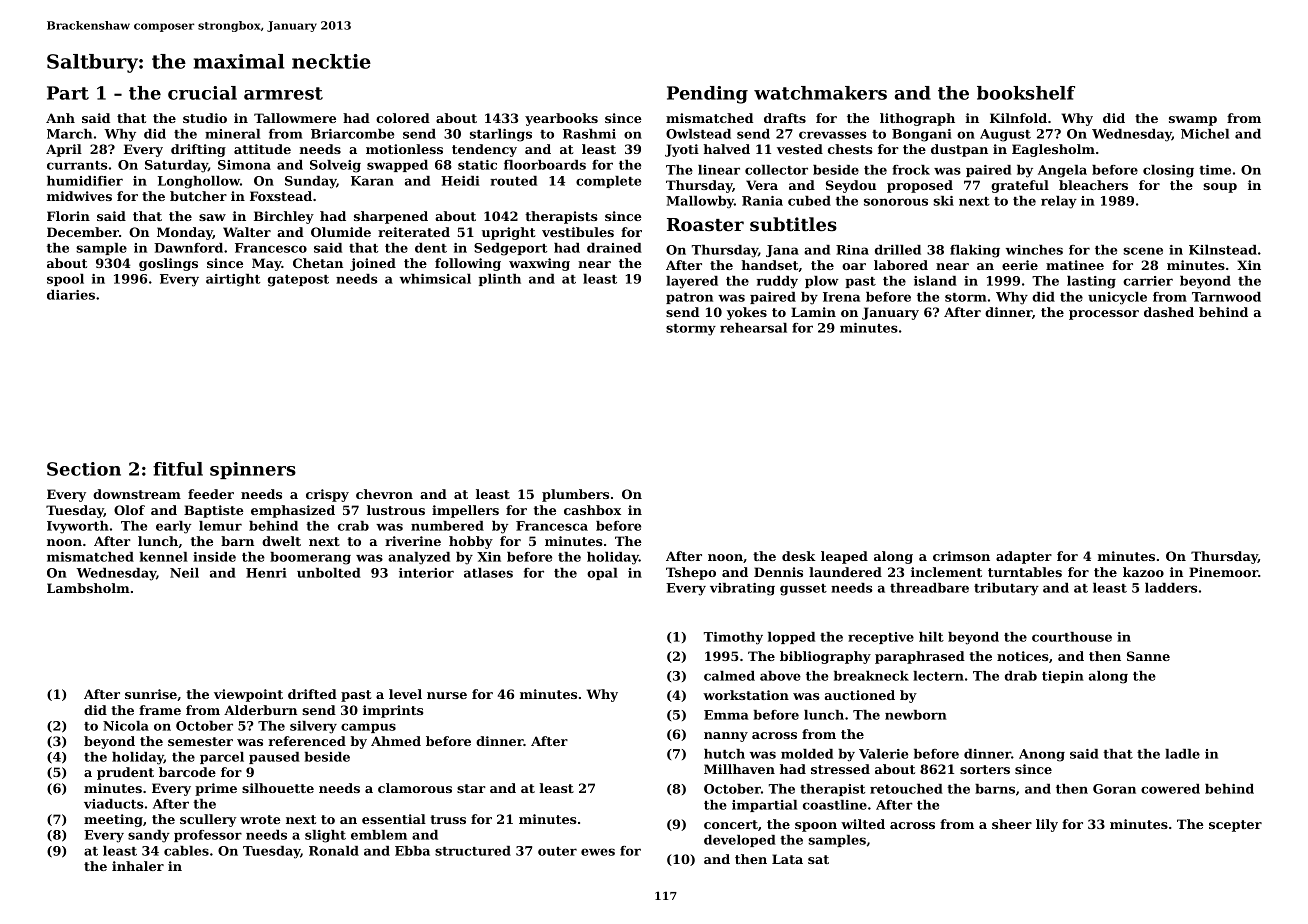  I want to click on plumbers, so click(575, 495).
